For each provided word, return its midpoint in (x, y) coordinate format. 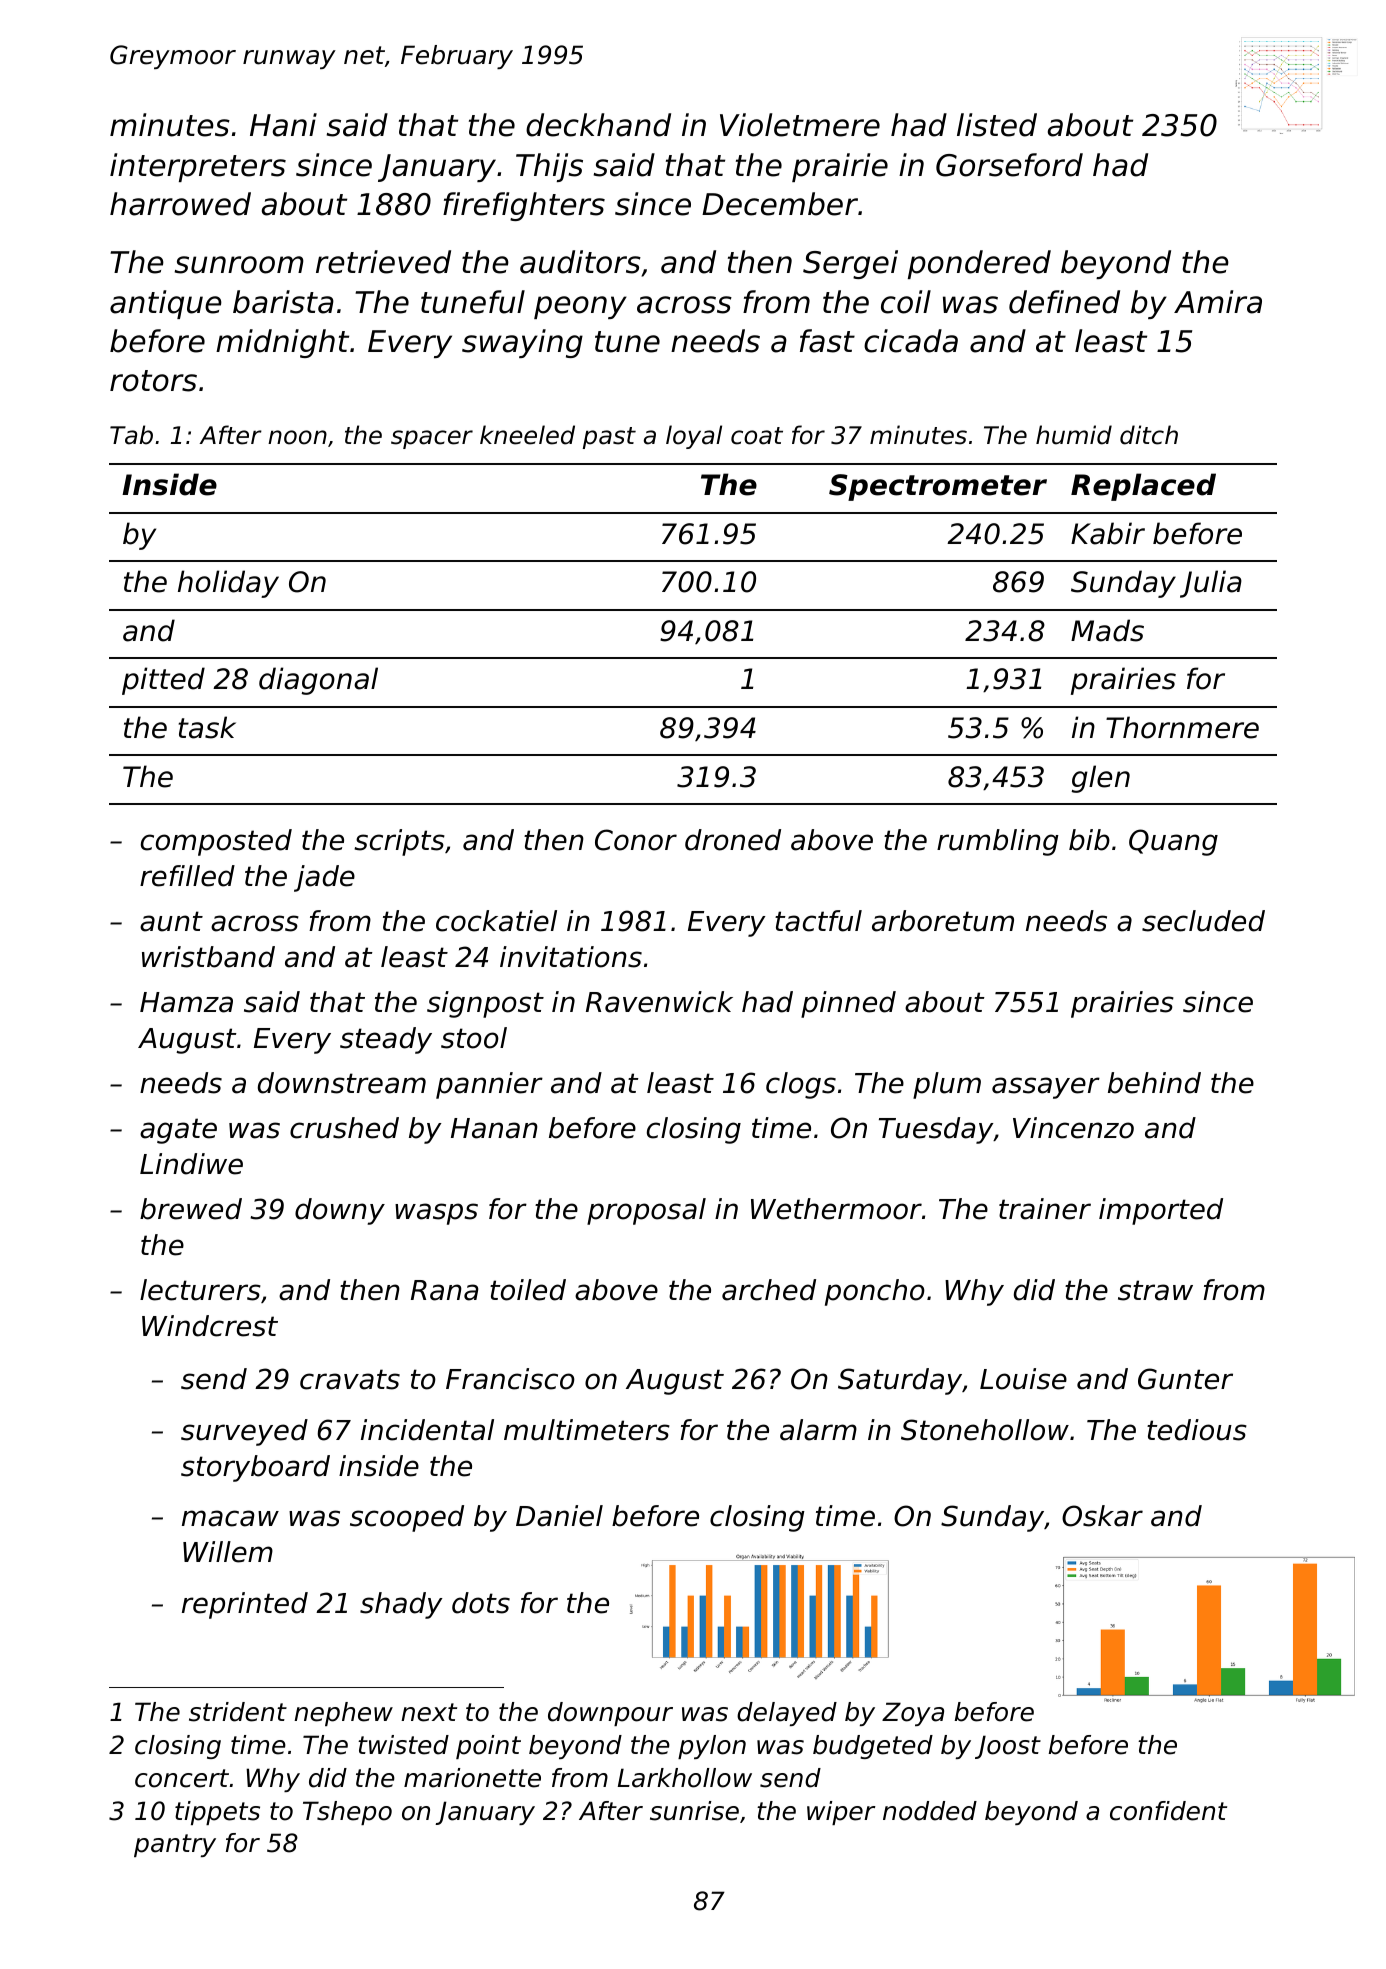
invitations (571, 957)
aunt (171, 921)
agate (178, 1131)
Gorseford (1009, 165)
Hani (283, 125)
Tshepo (347, 1813)
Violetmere (800, 125)
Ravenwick (659, 1002)
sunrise (694, 1811)
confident (1168, 1811)
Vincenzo (1073, 1128)
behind (1154, 1083)
